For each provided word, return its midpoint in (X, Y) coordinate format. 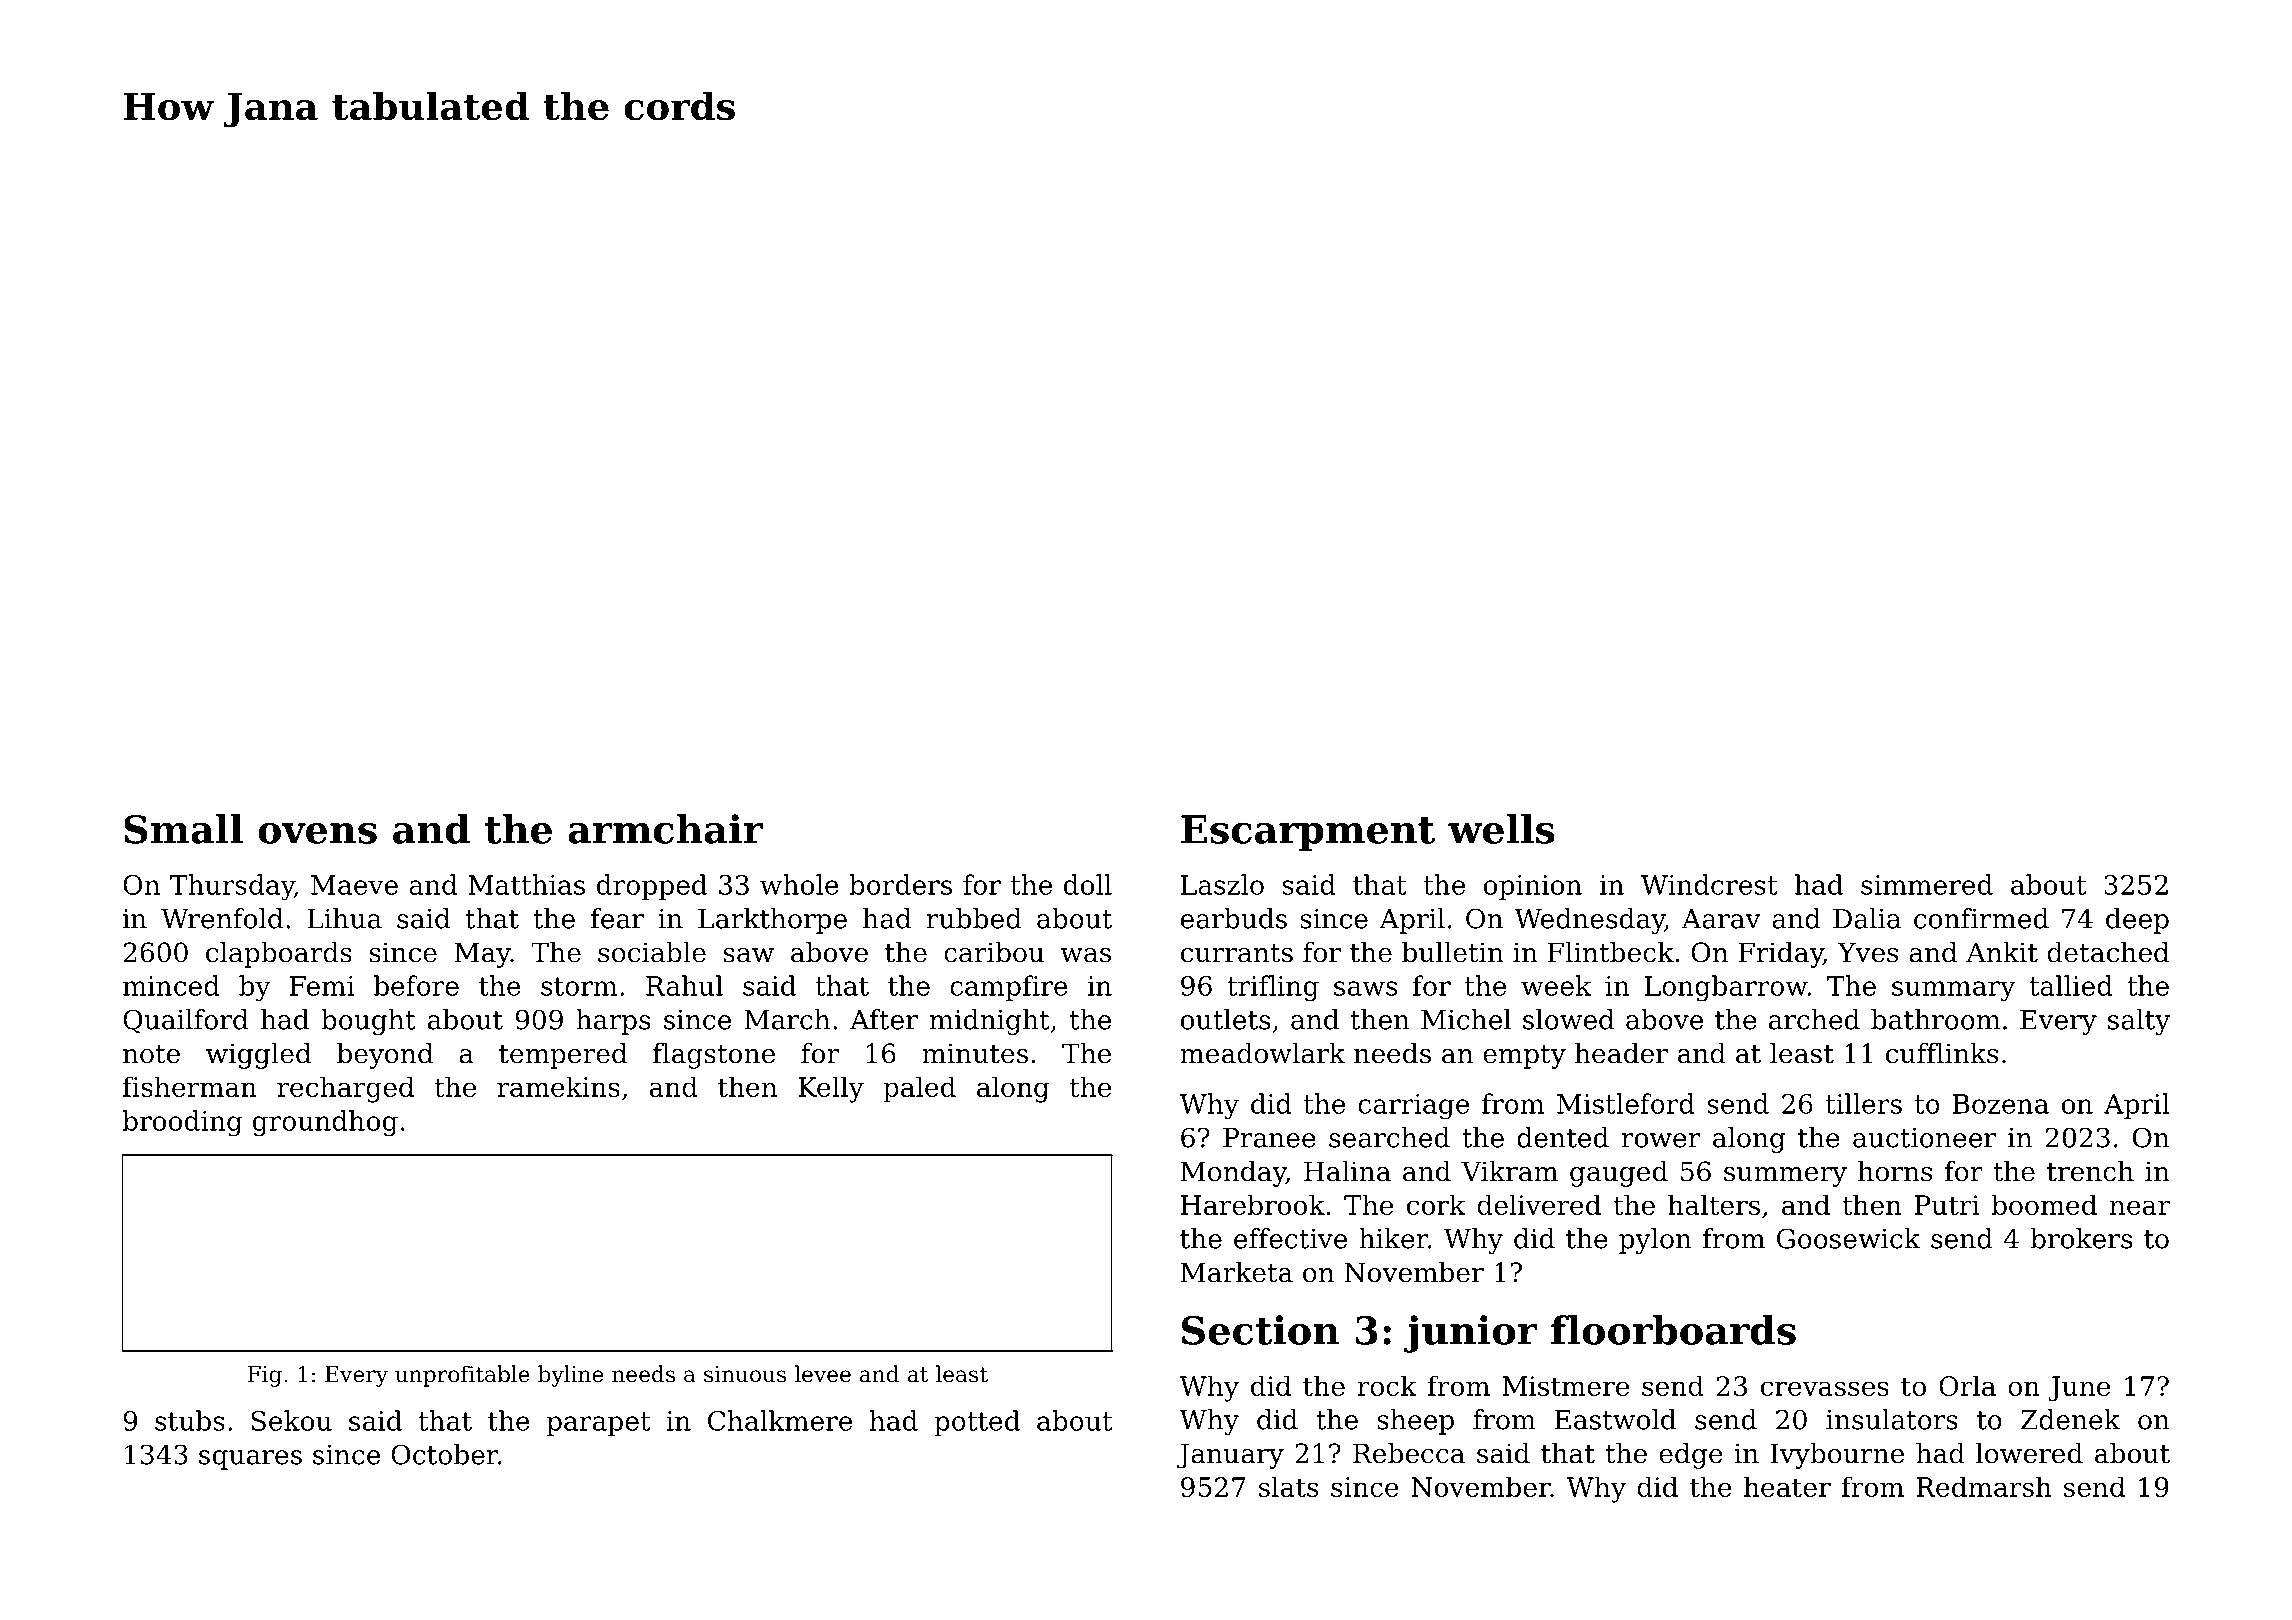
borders (900, 884)
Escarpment (1308, 833)
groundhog (325, 1123)
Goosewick (1849, 1238)
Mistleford (1626, 1103)
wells (1501, 829)
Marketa (1237, 1272)
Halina (1347, 1171)
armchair (665, 829)
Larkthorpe (772, 921)
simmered (1927, 884)
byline (570, 1376)
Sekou (292, 1420)
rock (1387, 1385)
